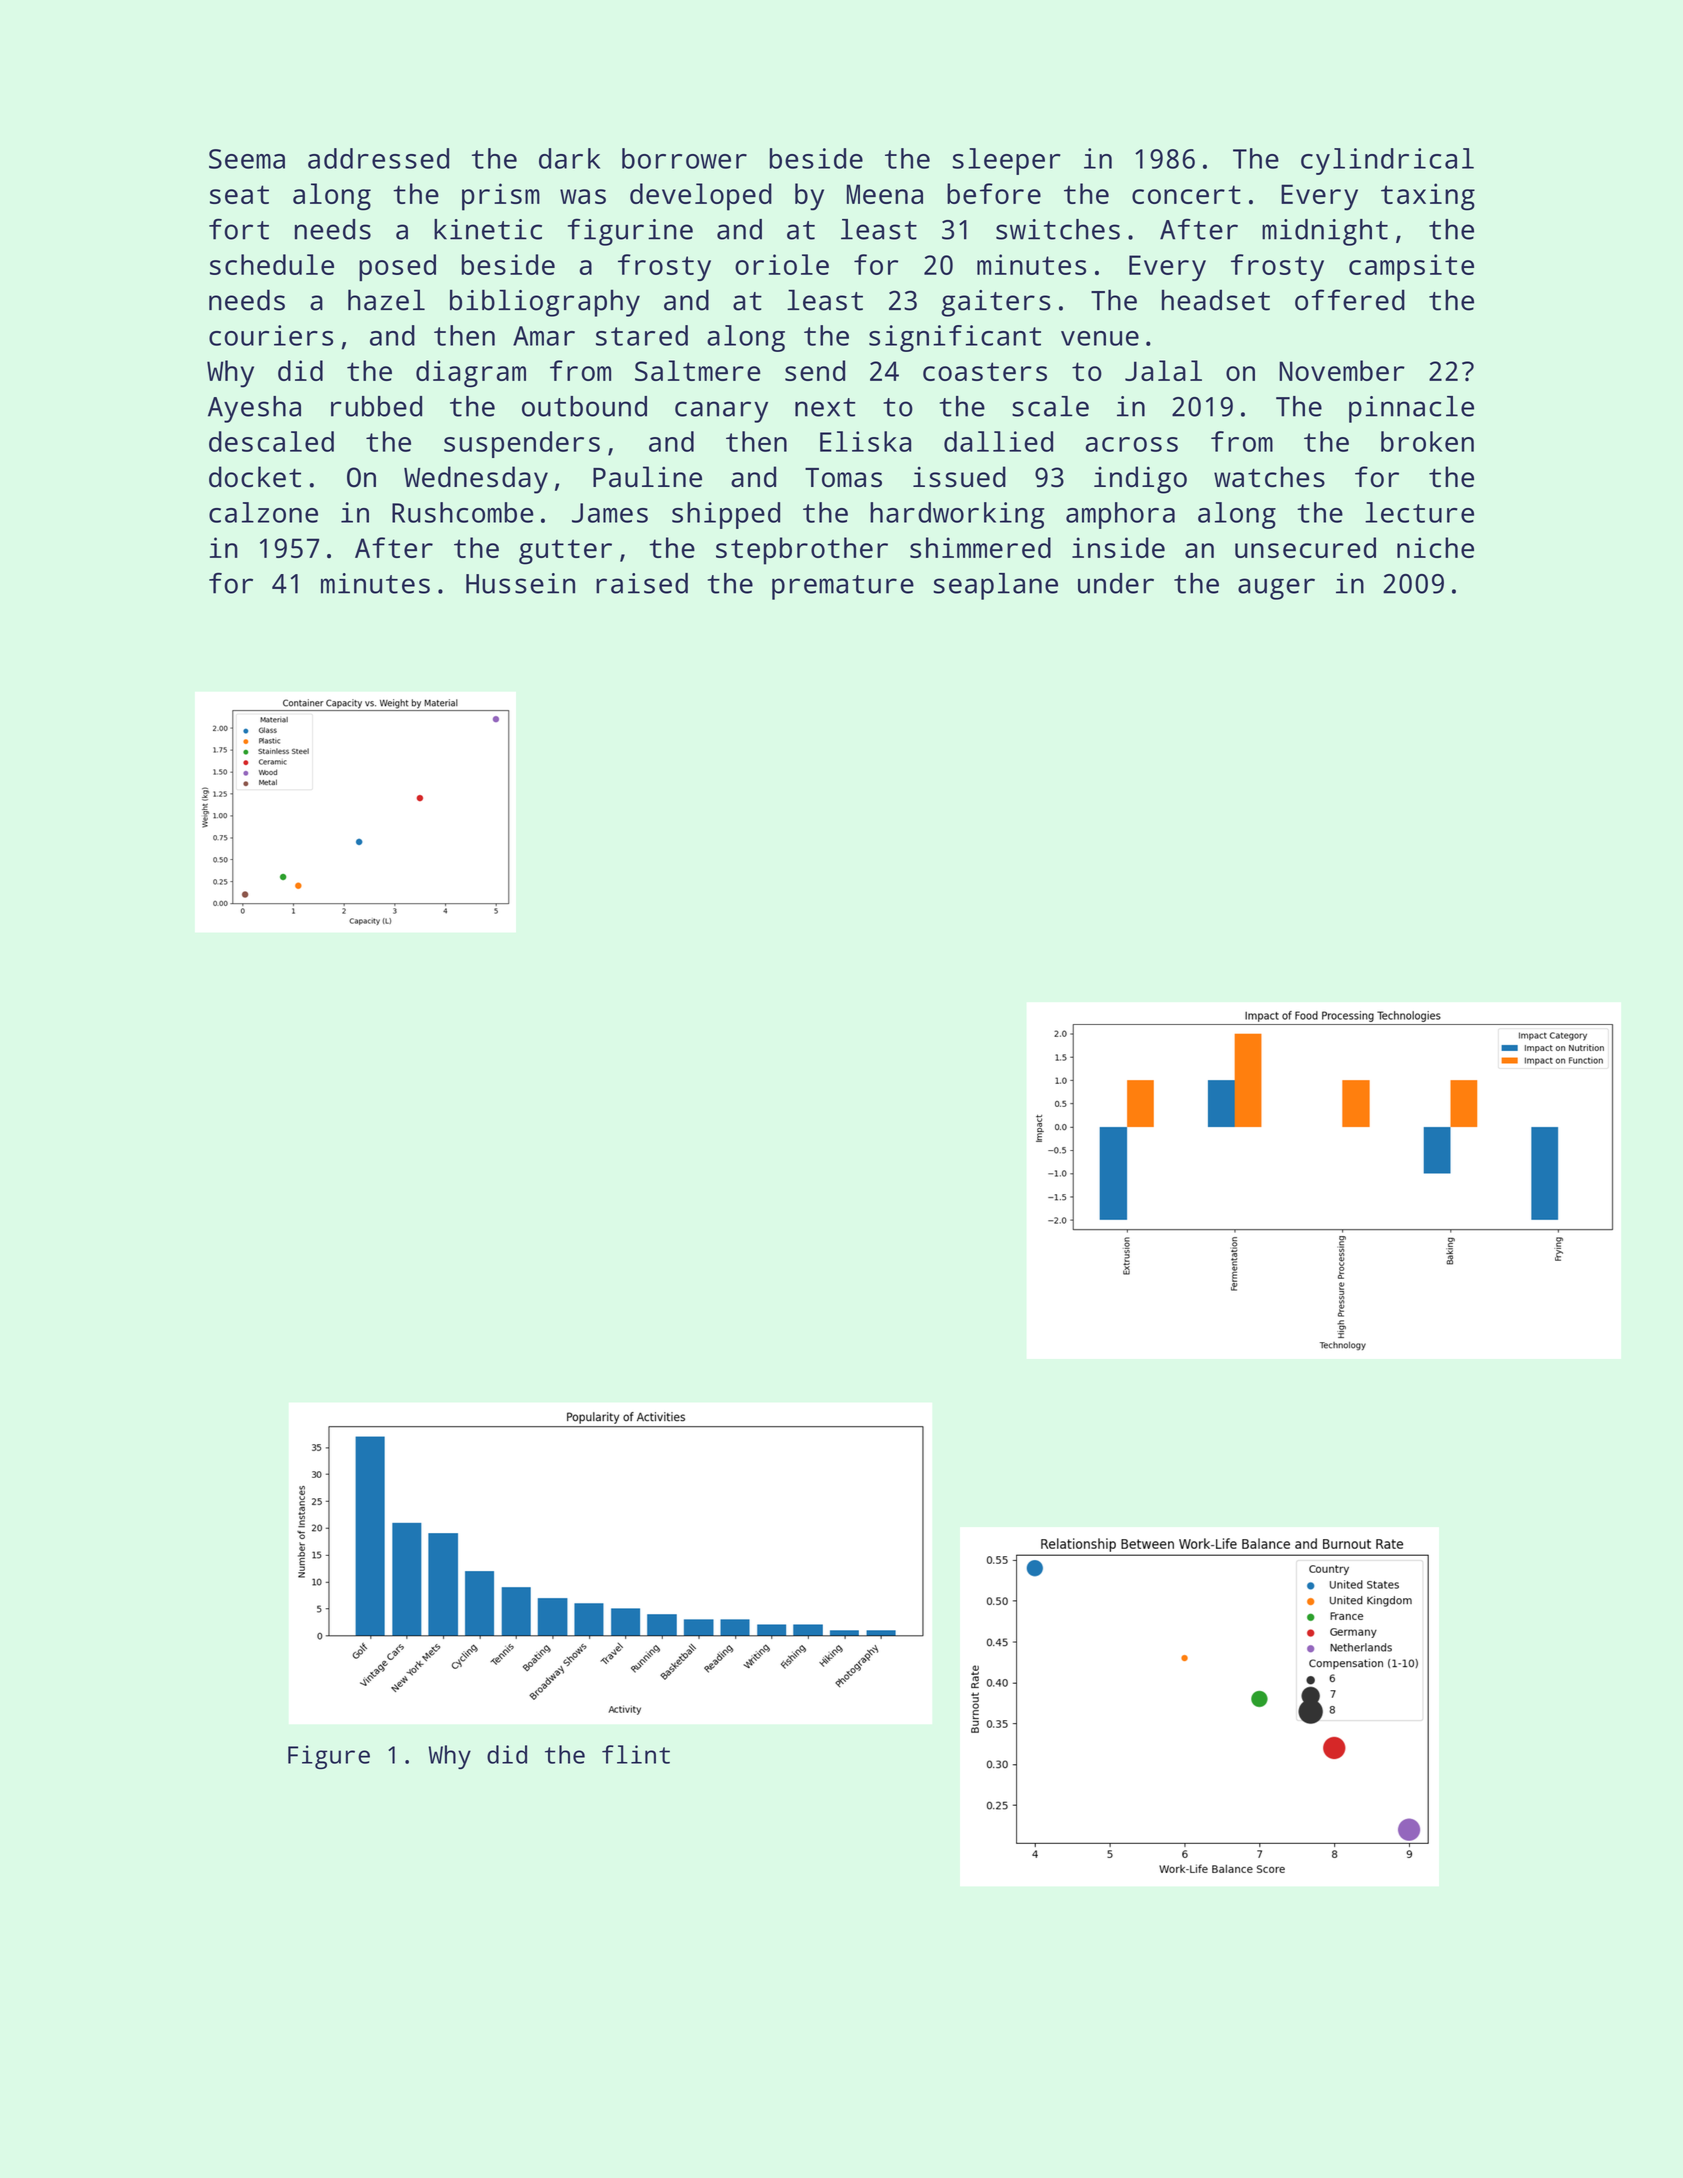 Image resolution: width=1683 pixels, height=2178 pixels. What do you see at coordinates (802, 551) in the screenshot?
I see `stepbrother` at bounding box center [802, 551].
